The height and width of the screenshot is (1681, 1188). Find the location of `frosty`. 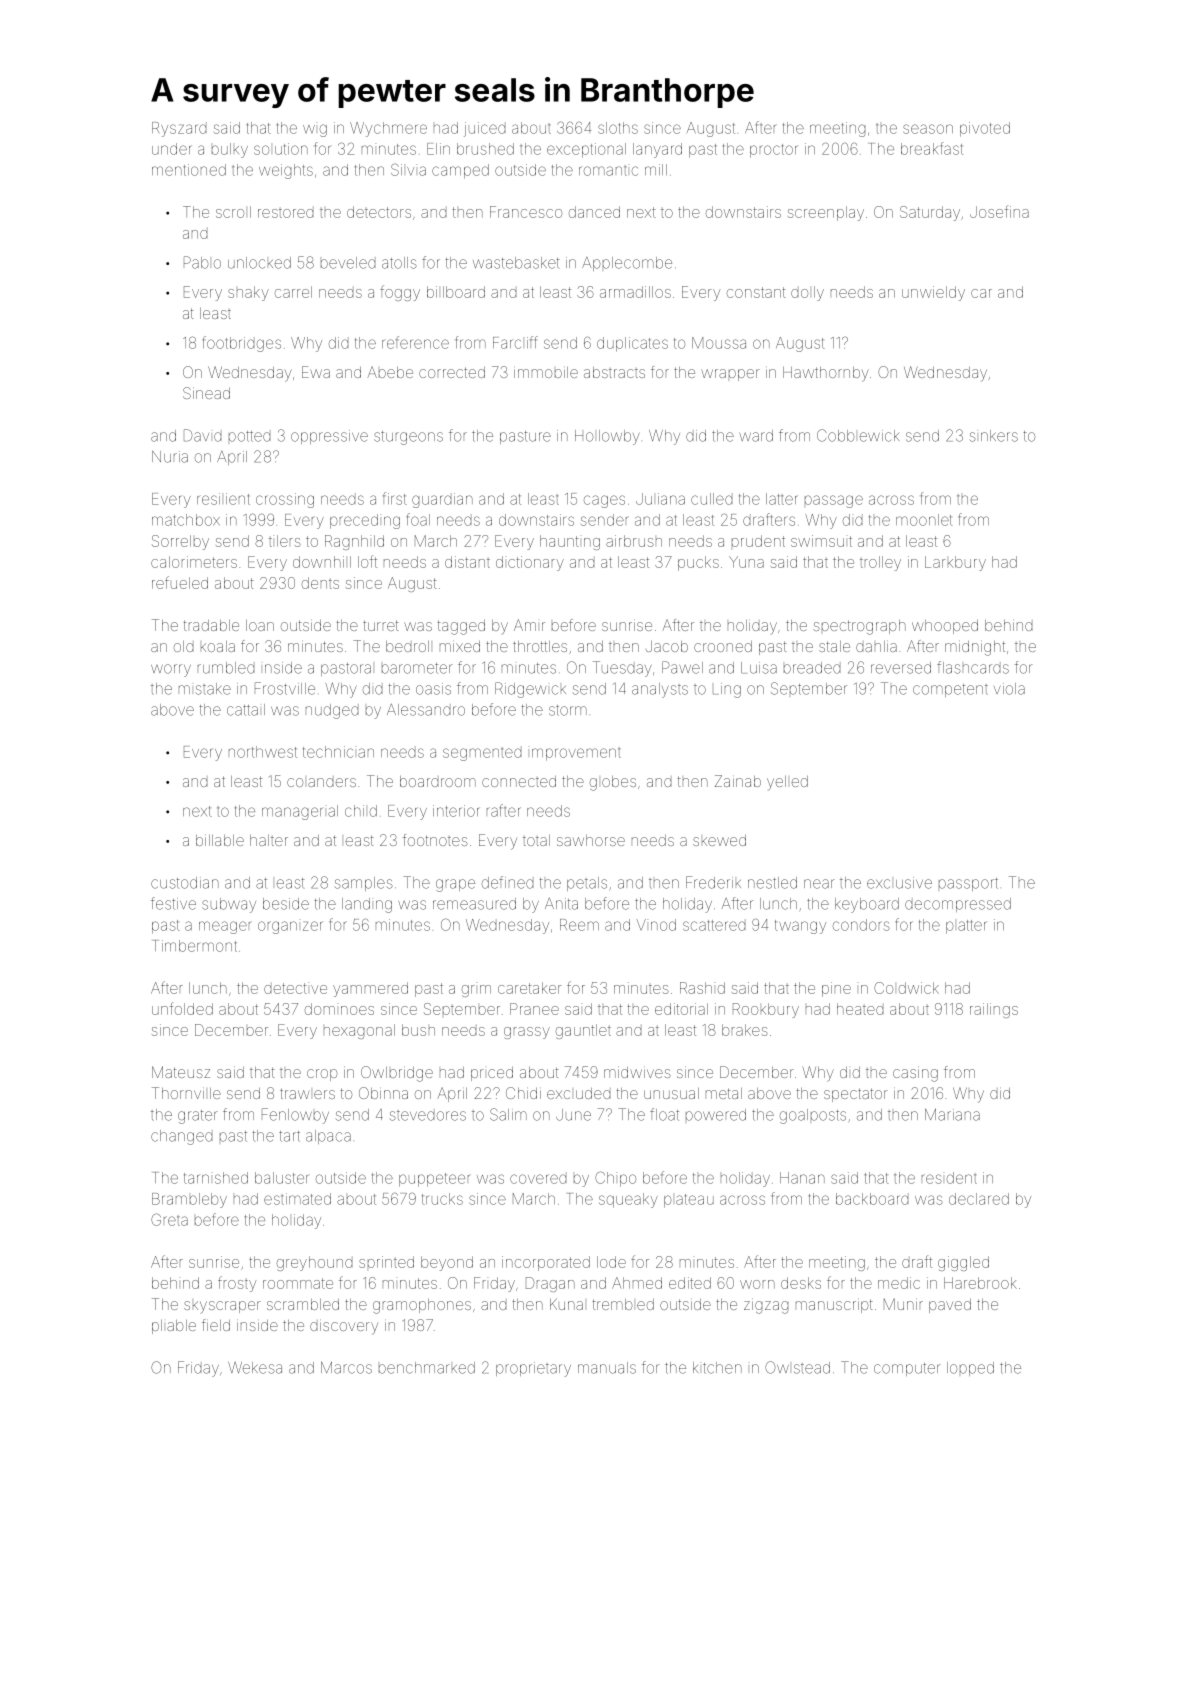

frosty is located at coordinates (237, 1284).
